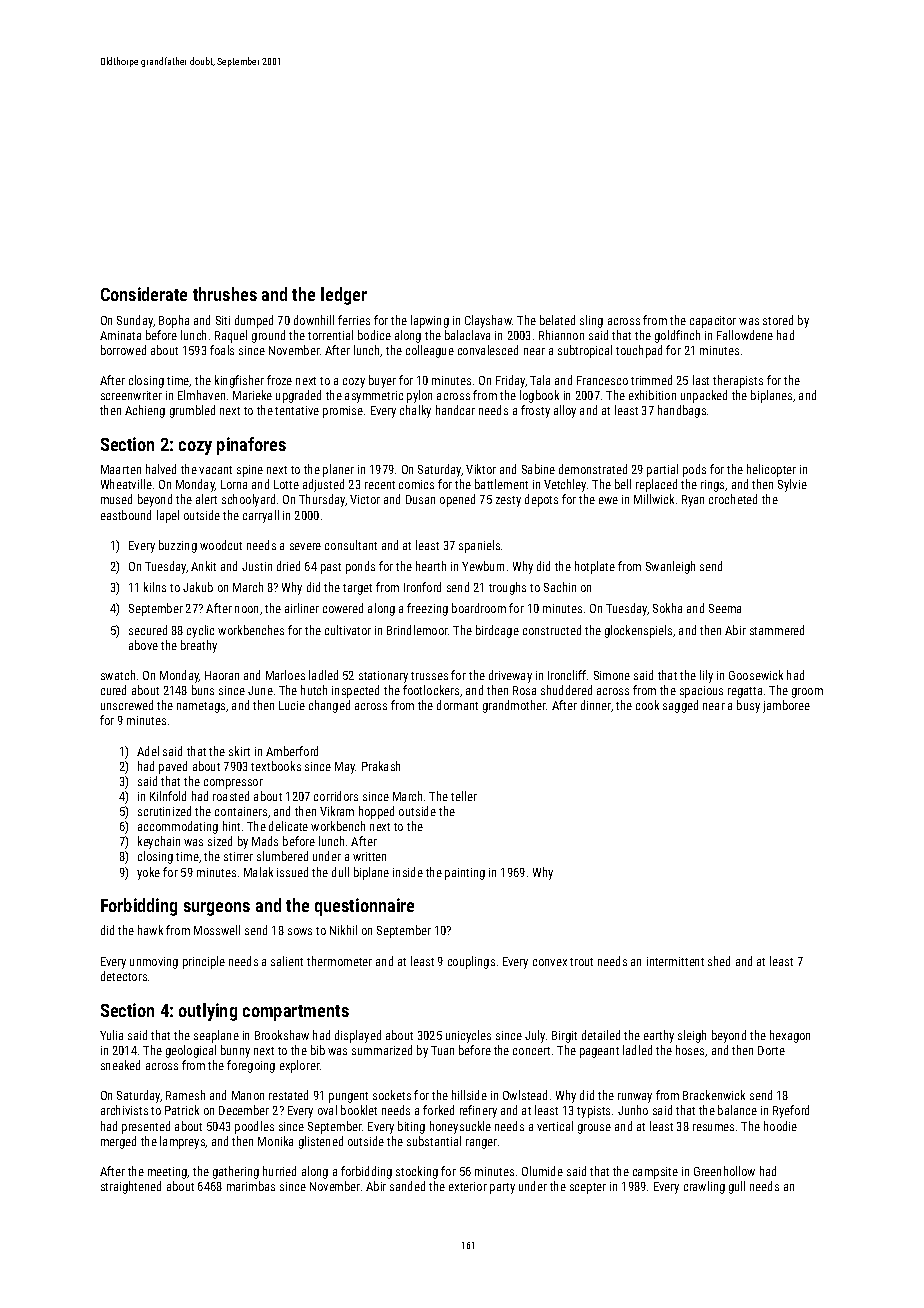  I want to click on scepter, so click(588, 1188).
